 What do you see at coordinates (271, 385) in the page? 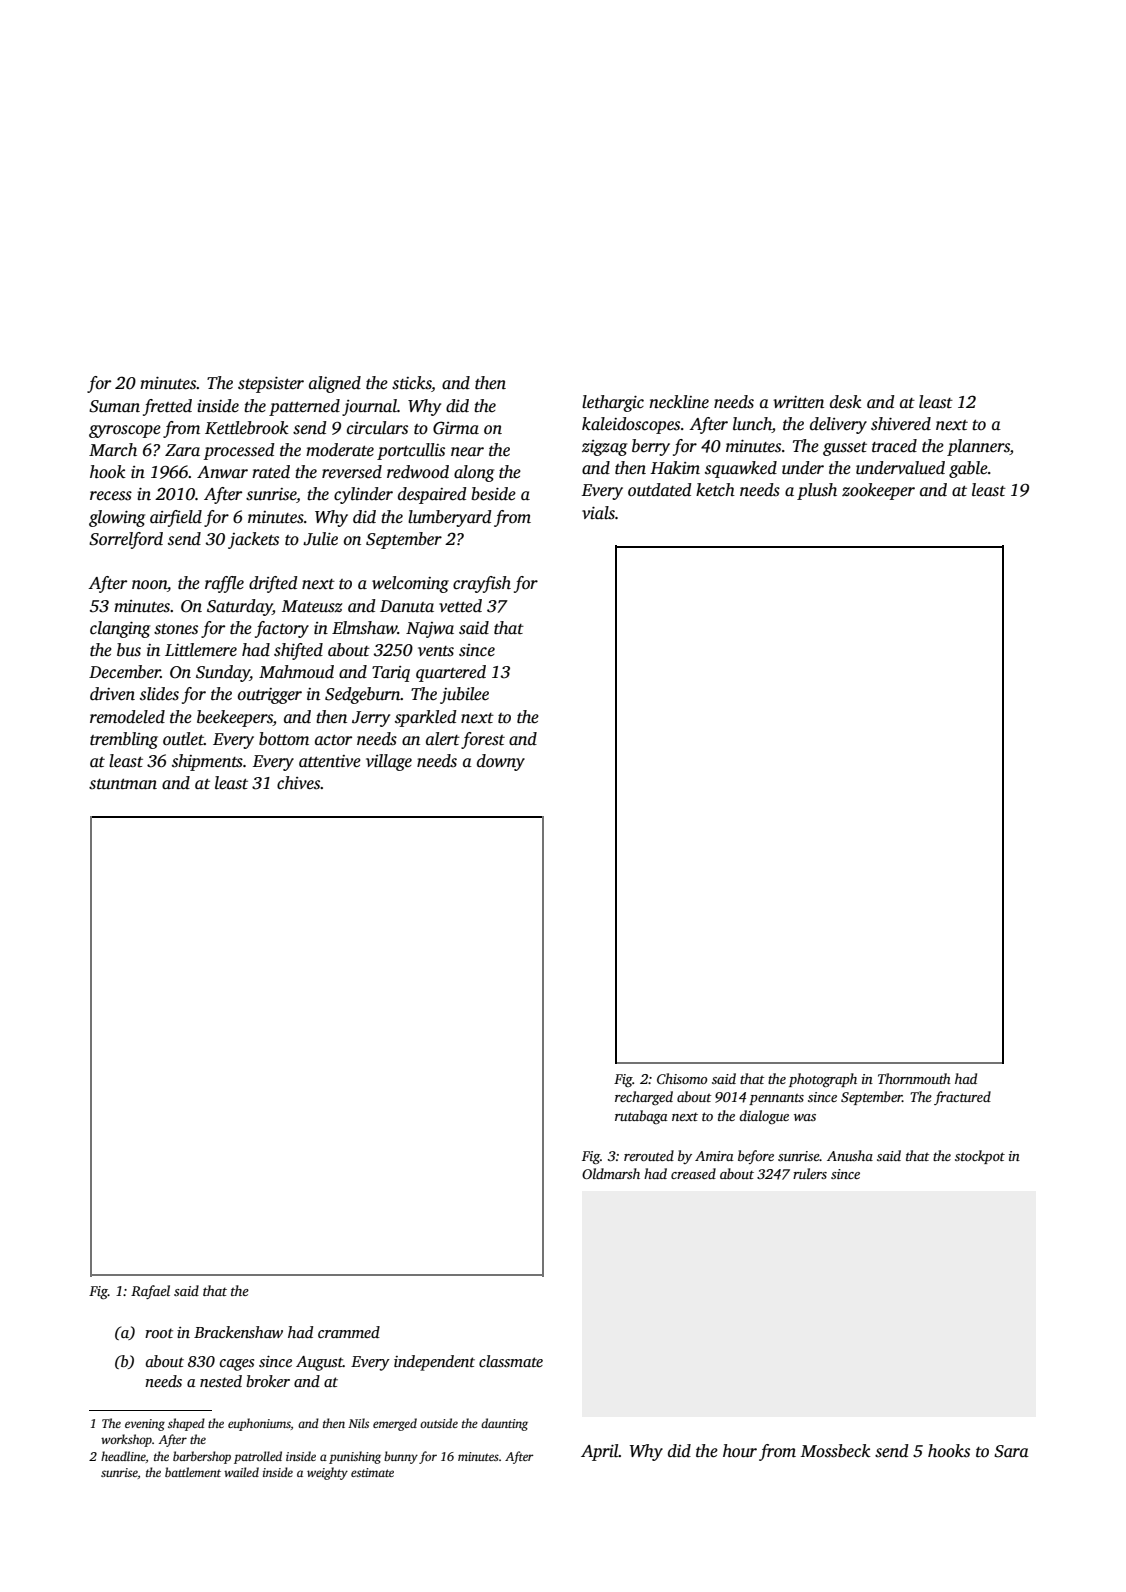
I see `stepsister` at bounding box center [271, 385].
